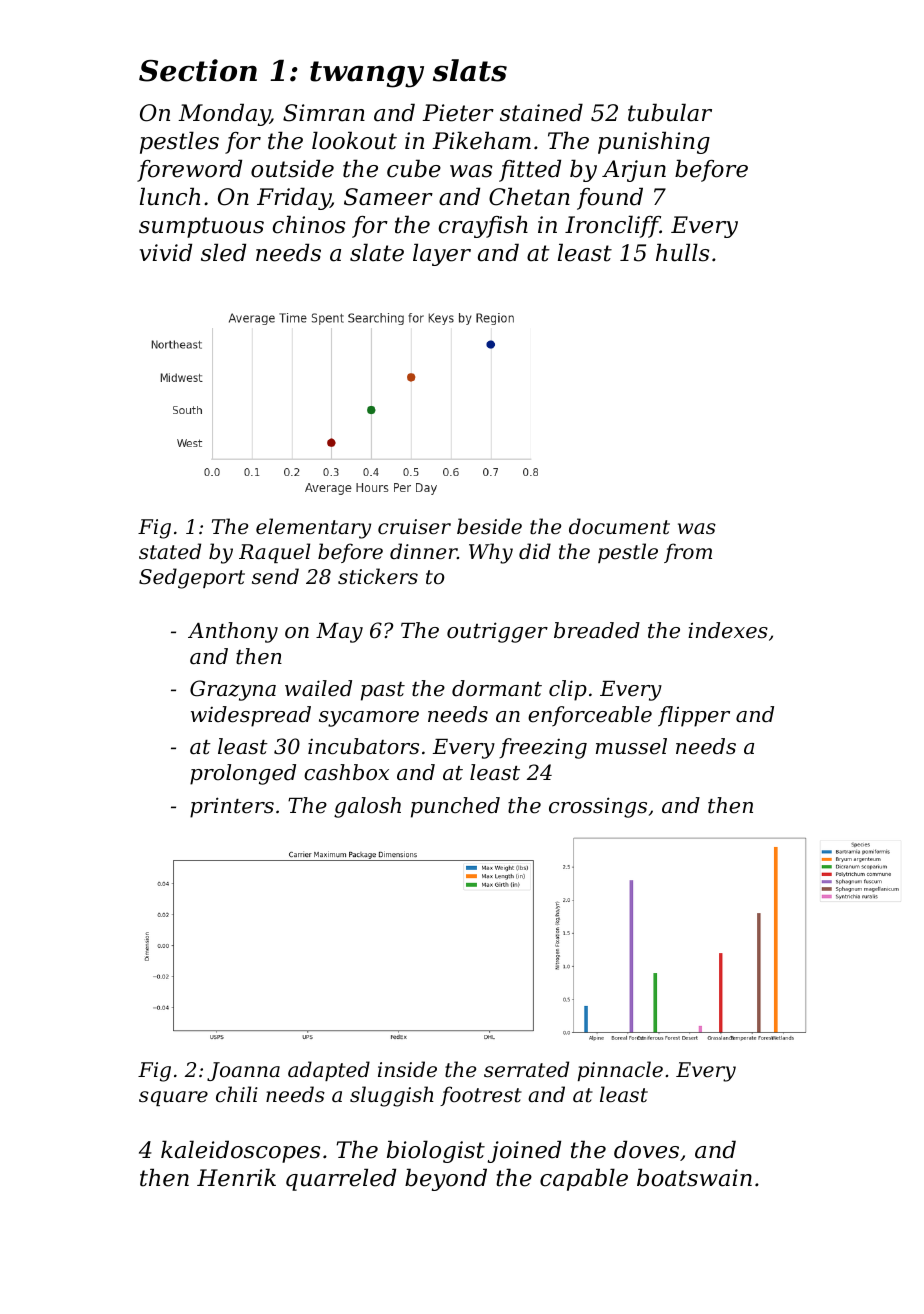  I want to click on Section, so click(198, 70).
